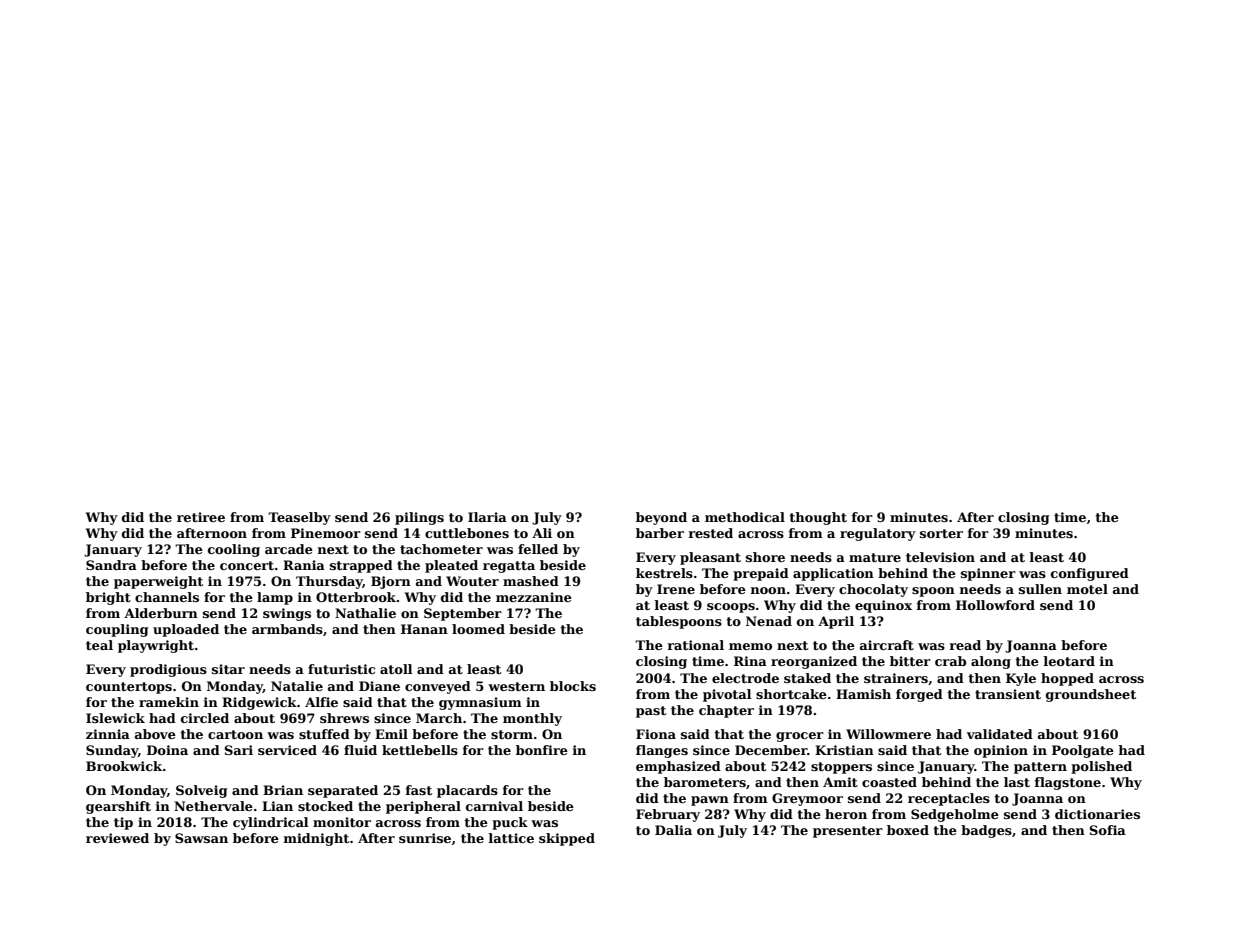  What do you see at coordinates (201, 517) in the image?
I see `retiree` at bounding box center [201, 517].
